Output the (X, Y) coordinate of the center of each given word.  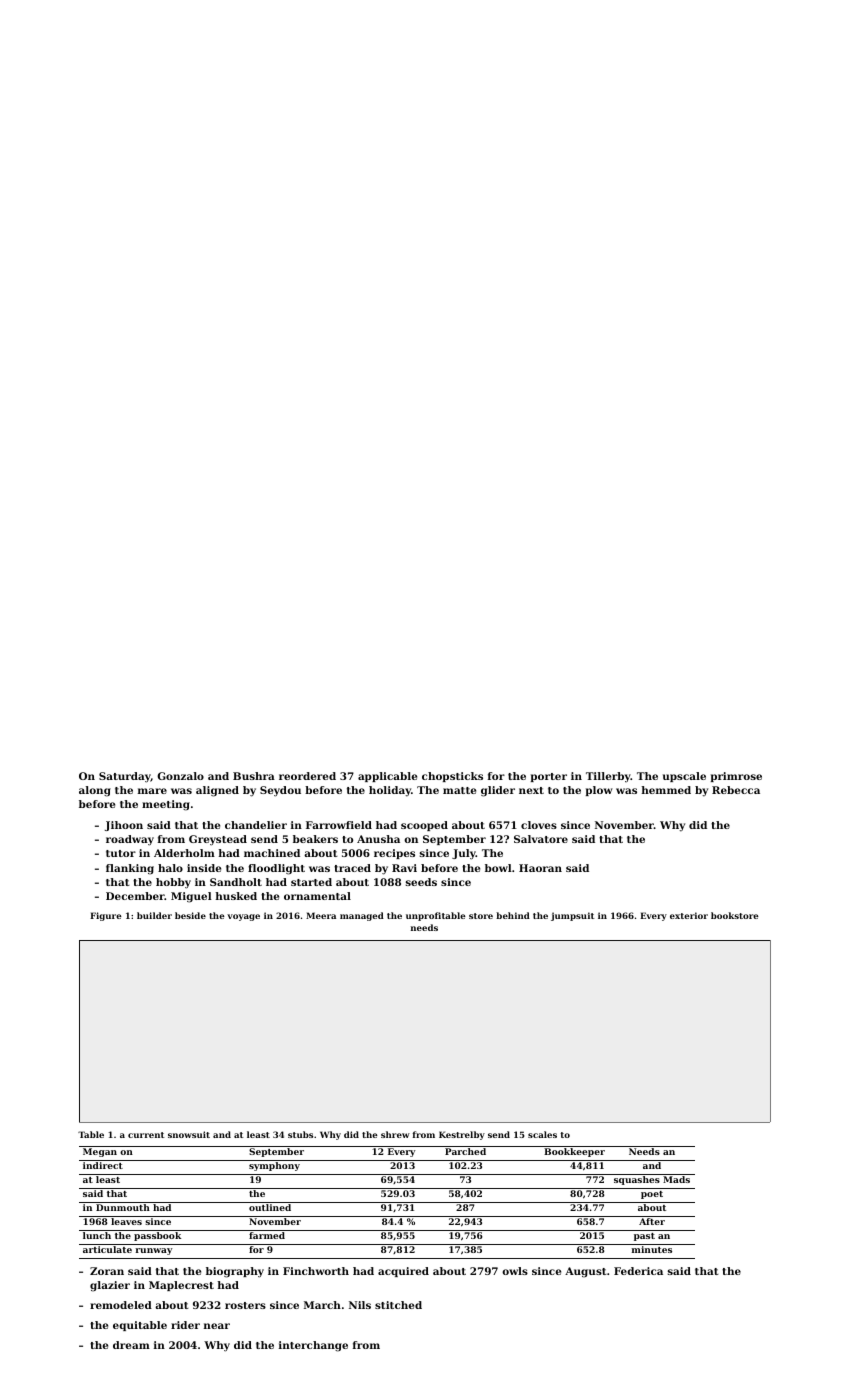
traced (352, 868)
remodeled (121, 1305)
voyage (243, 917)
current (146, 1135)
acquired (403, 1272)
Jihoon (124, 826)
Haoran (540, 868)
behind (513, 915)
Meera (321, 915)
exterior (689, 915)
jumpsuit (573, 916)
